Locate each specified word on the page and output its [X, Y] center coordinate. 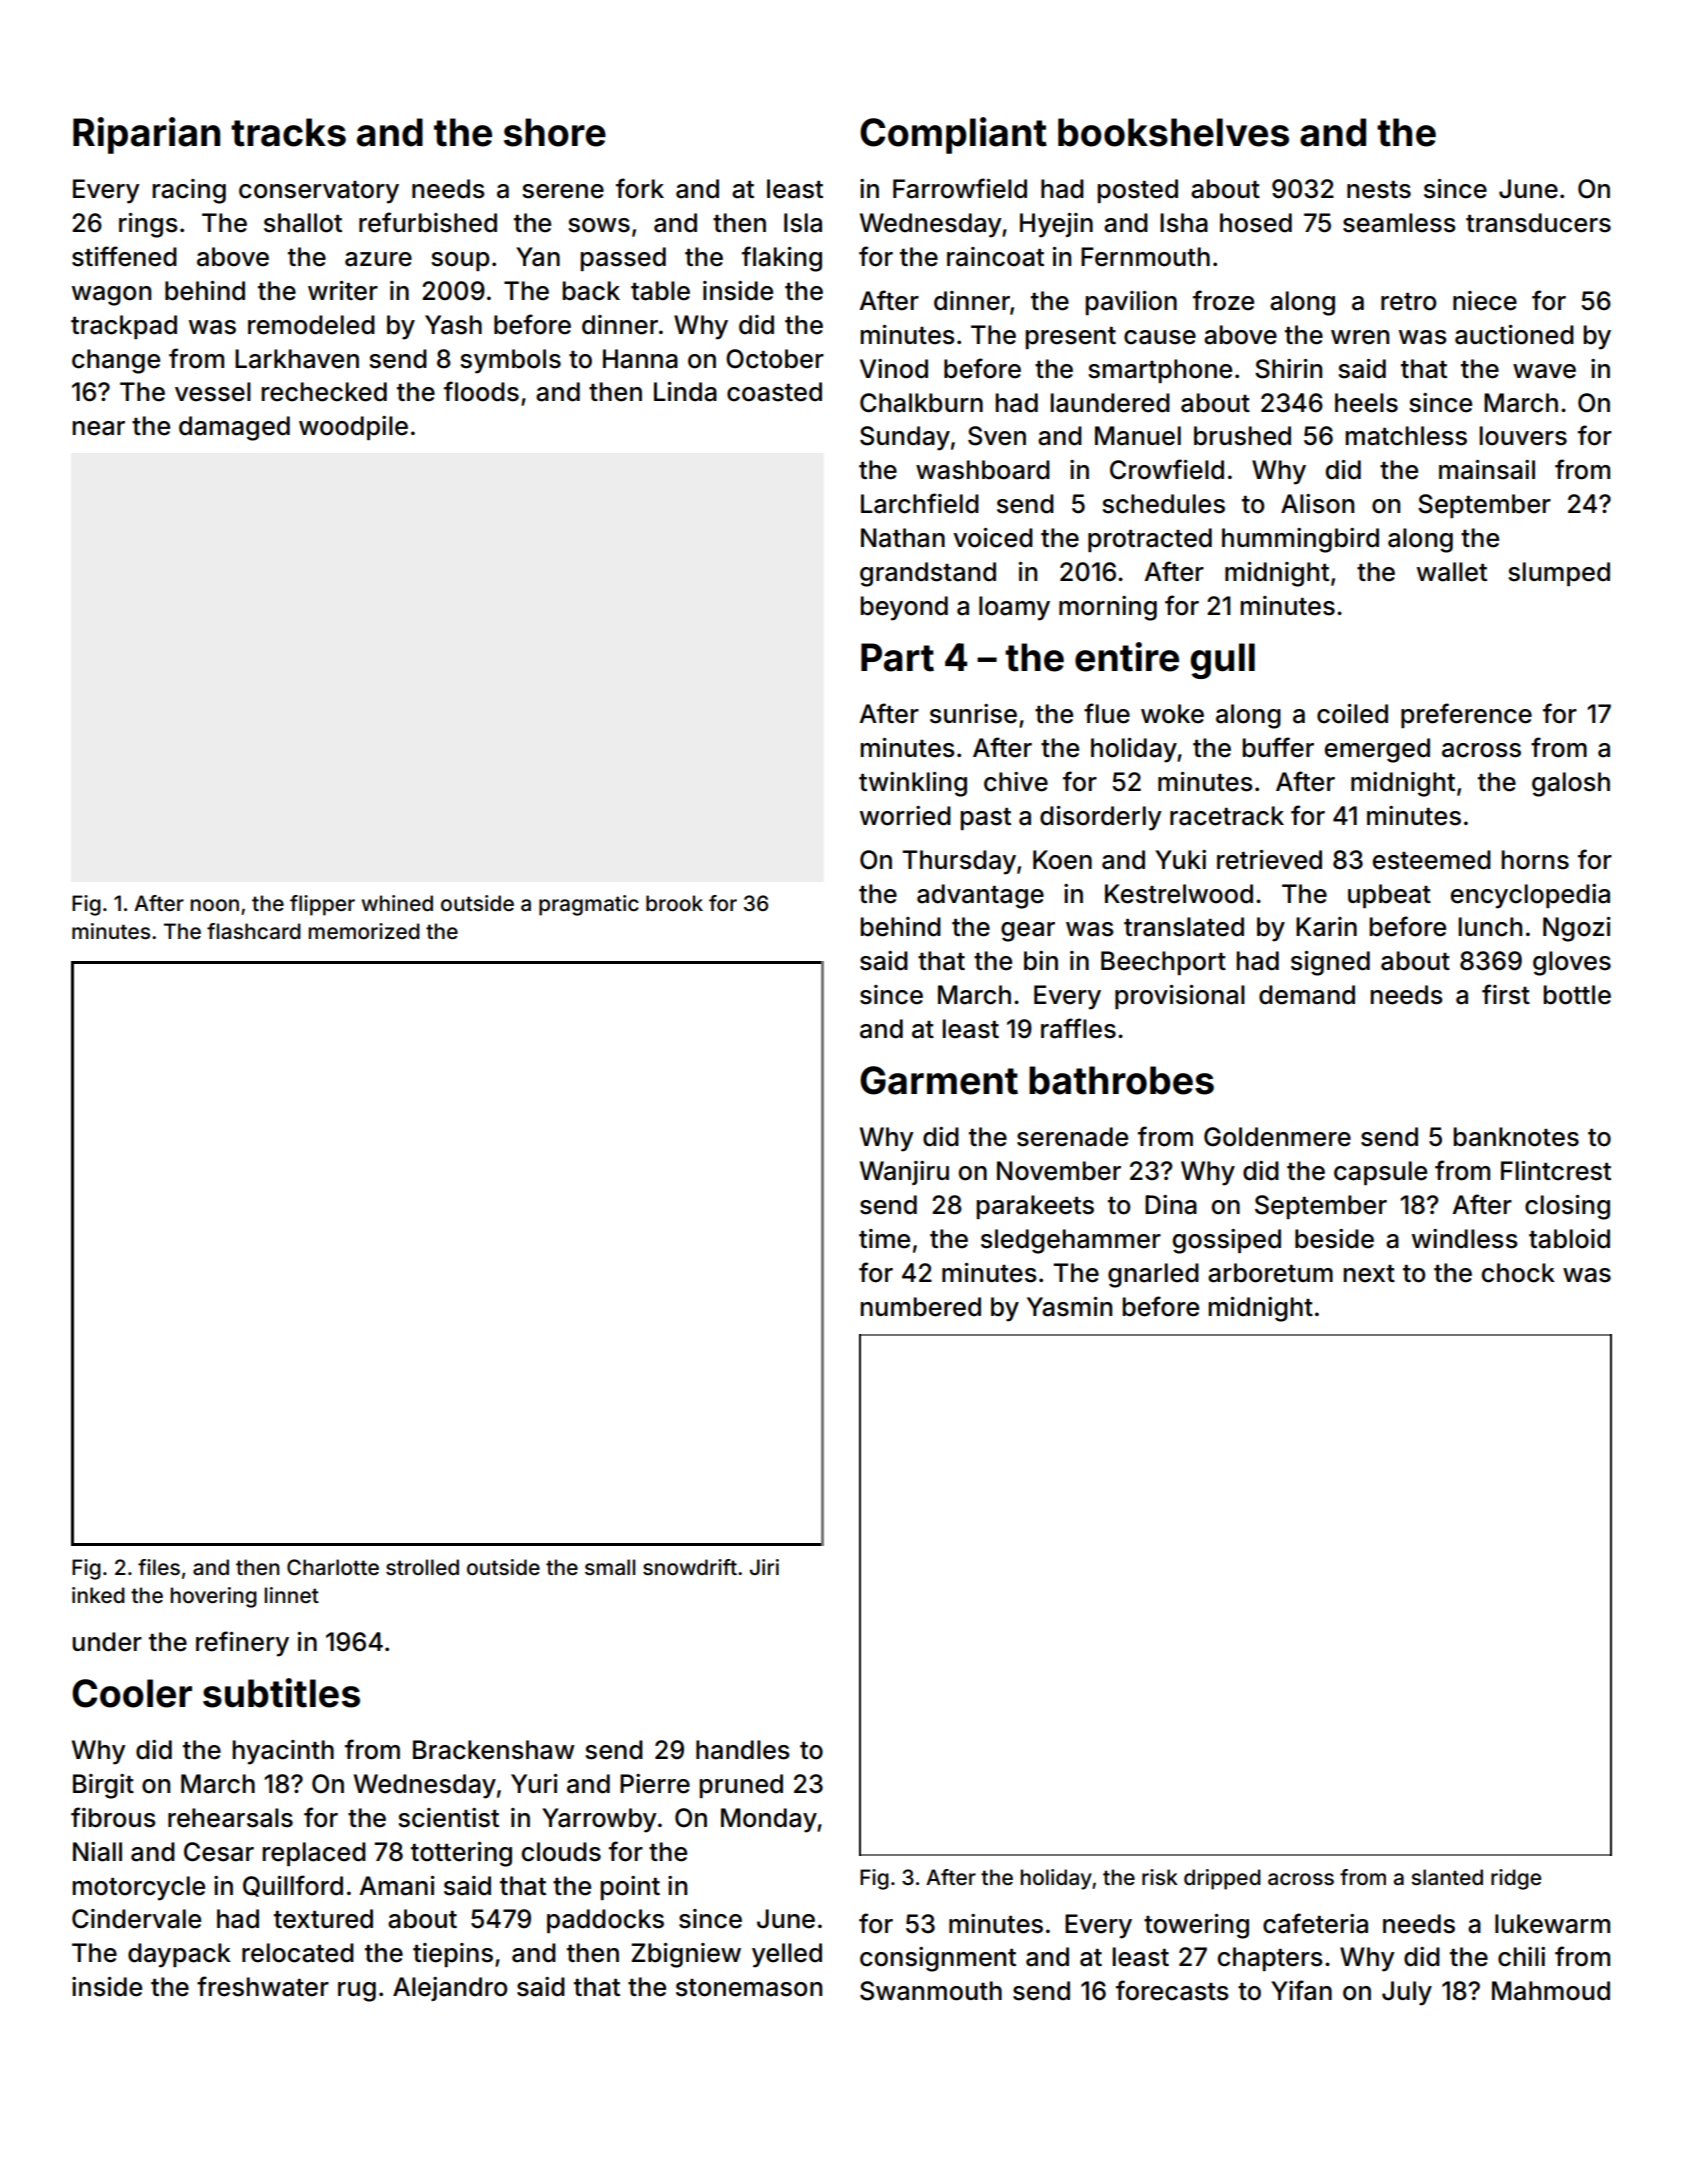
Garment [939, 1080]
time [884, 1239]
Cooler [132, 1693]
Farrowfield [960, 188]
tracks [288, 132]
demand [1307, 995]
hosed [1256, 223]
